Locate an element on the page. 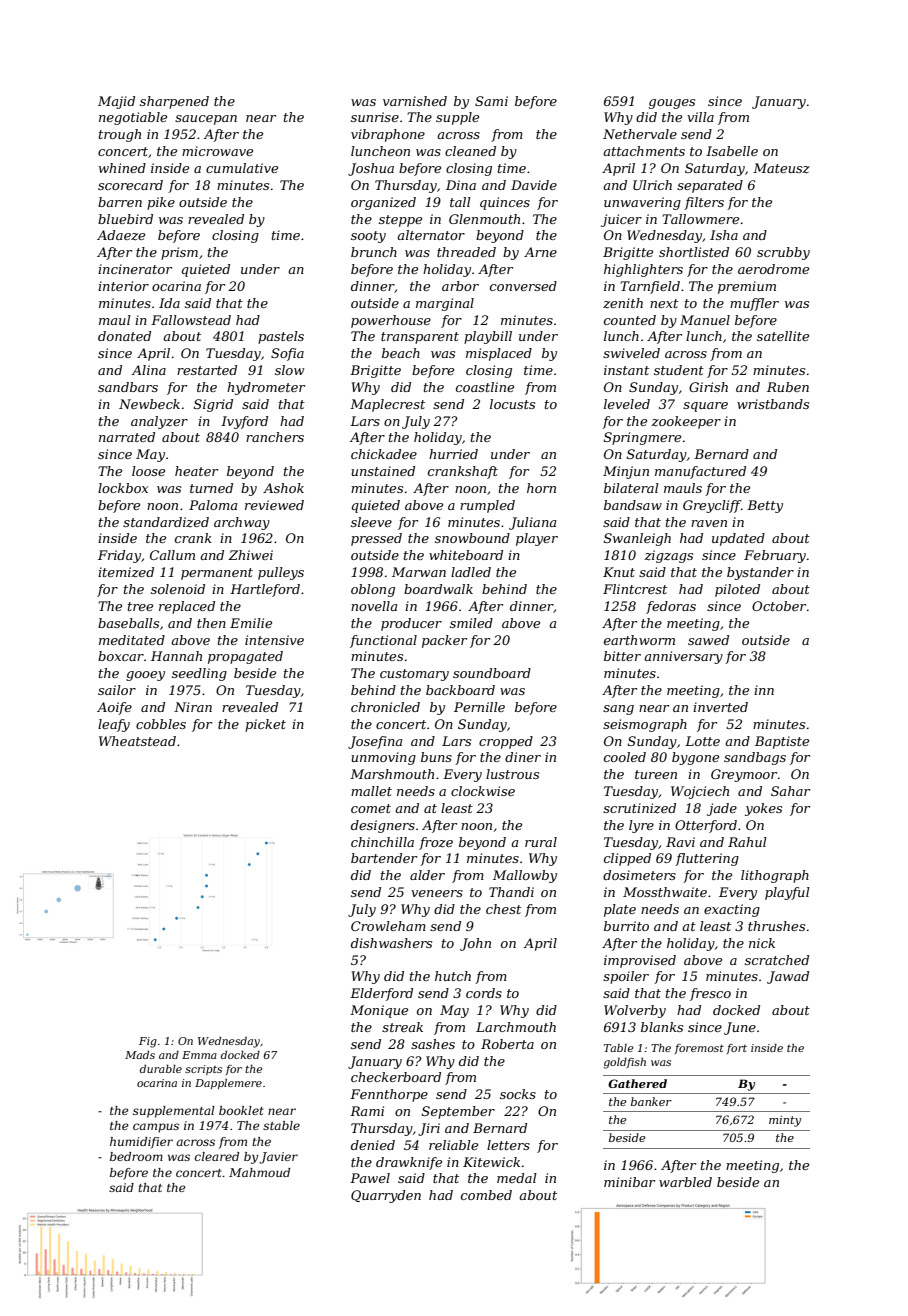 Image resolution: width=908 pixels, height=1316 pixels. Sami is located at coordinates (491, 101).
